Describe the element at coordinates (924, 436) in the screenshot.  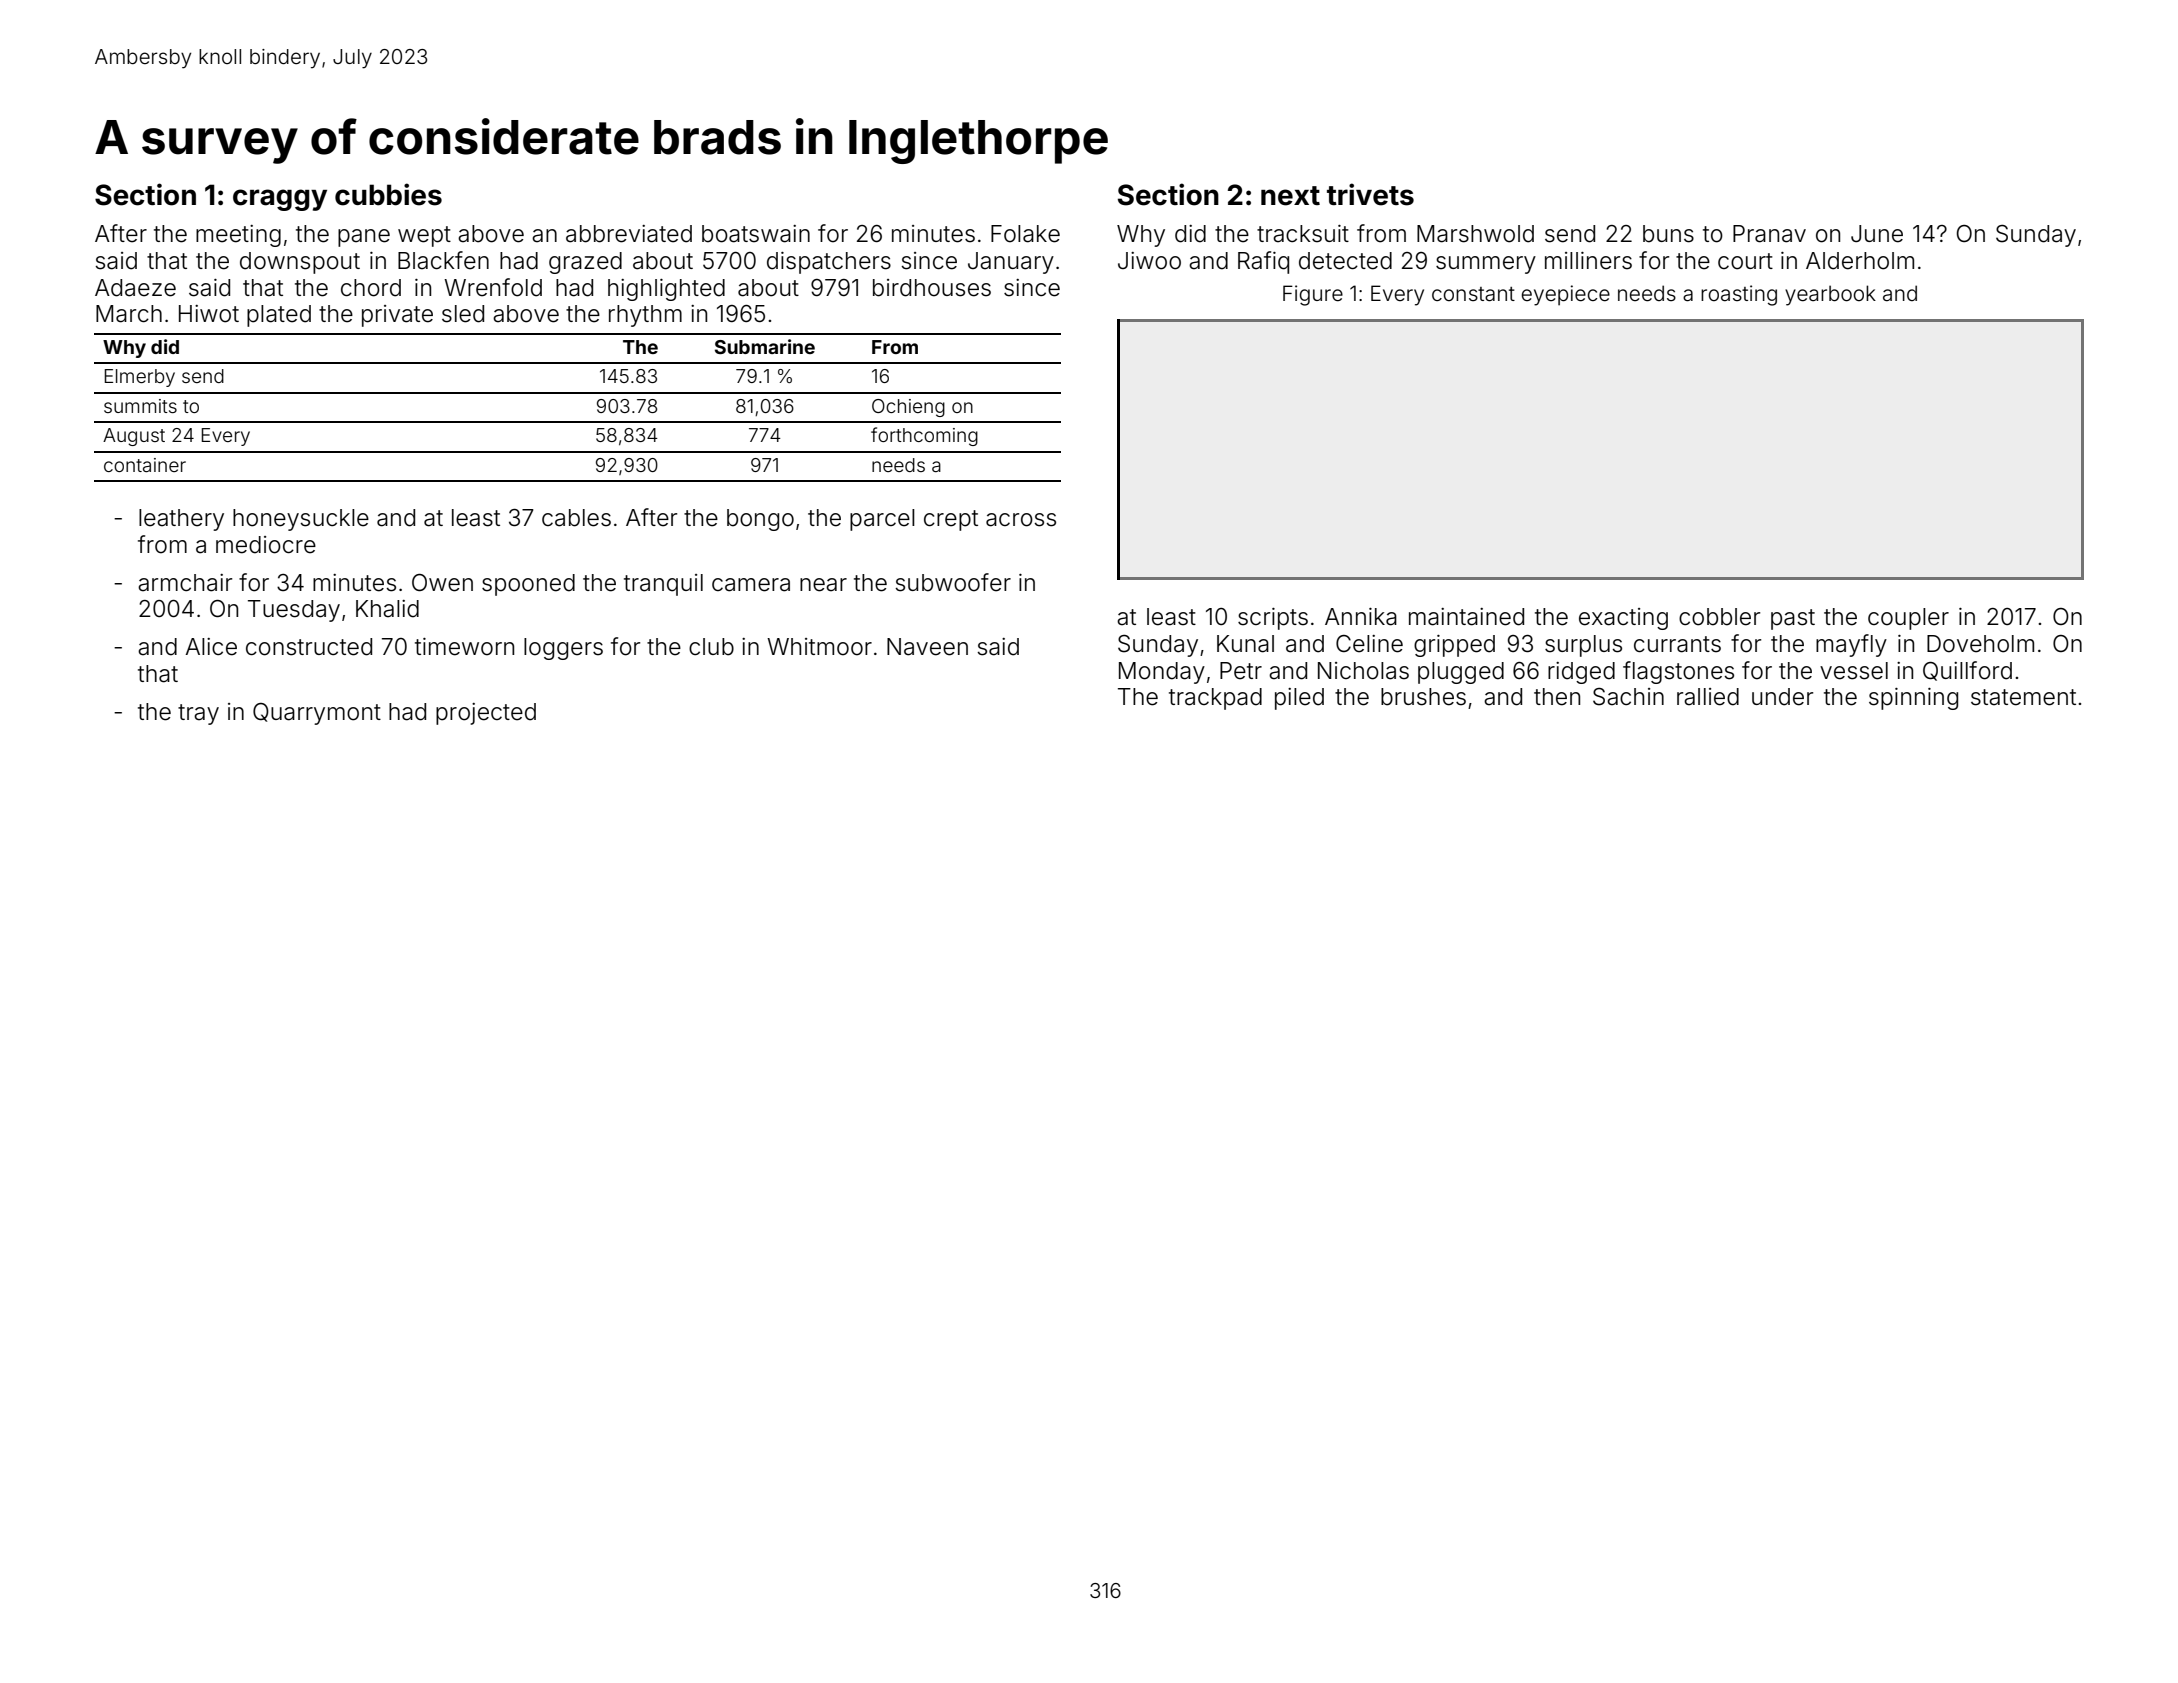
I see `forthcoming` at that location.
